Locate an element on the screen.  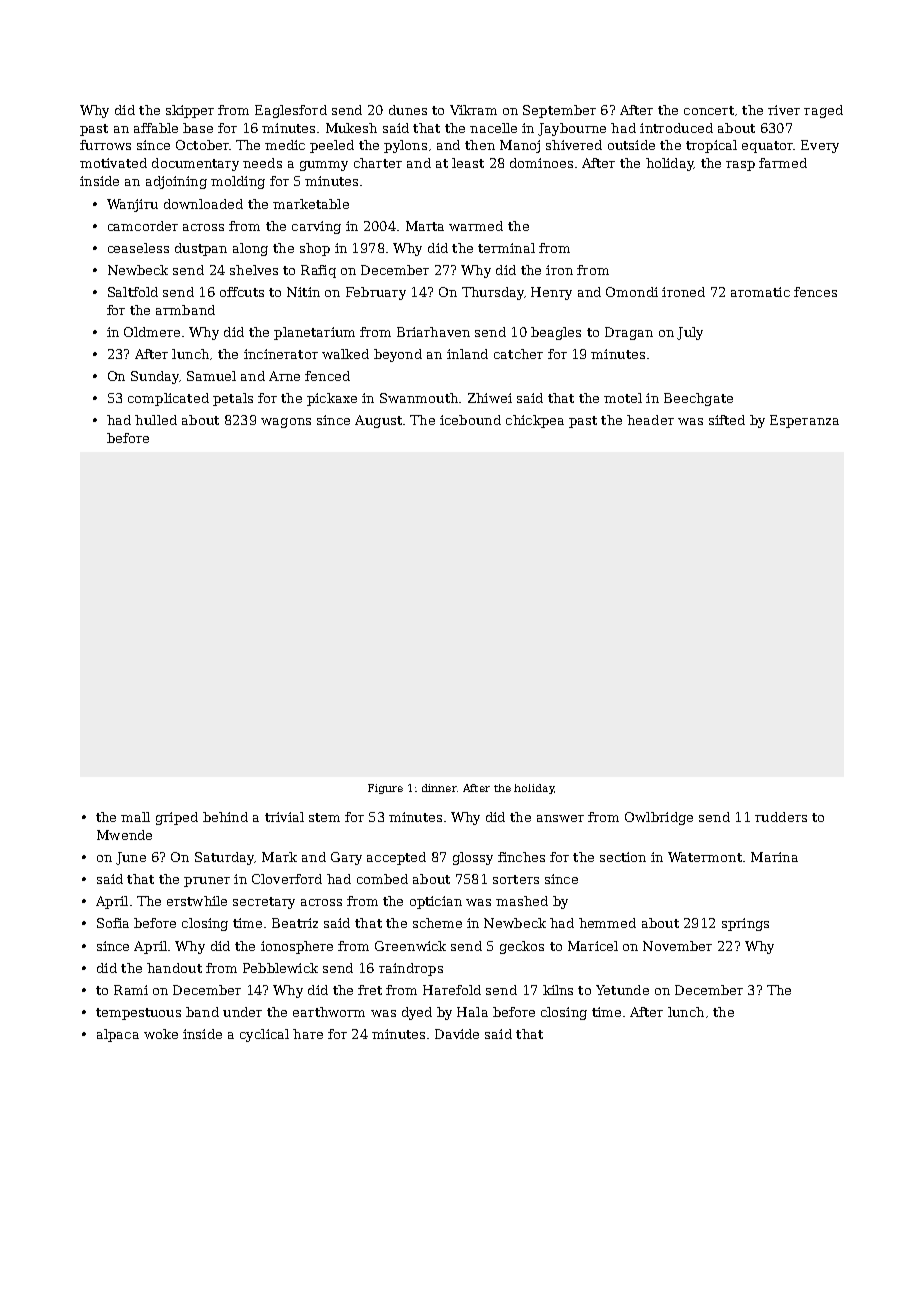
motivated is located at coordinates (113, 163).
